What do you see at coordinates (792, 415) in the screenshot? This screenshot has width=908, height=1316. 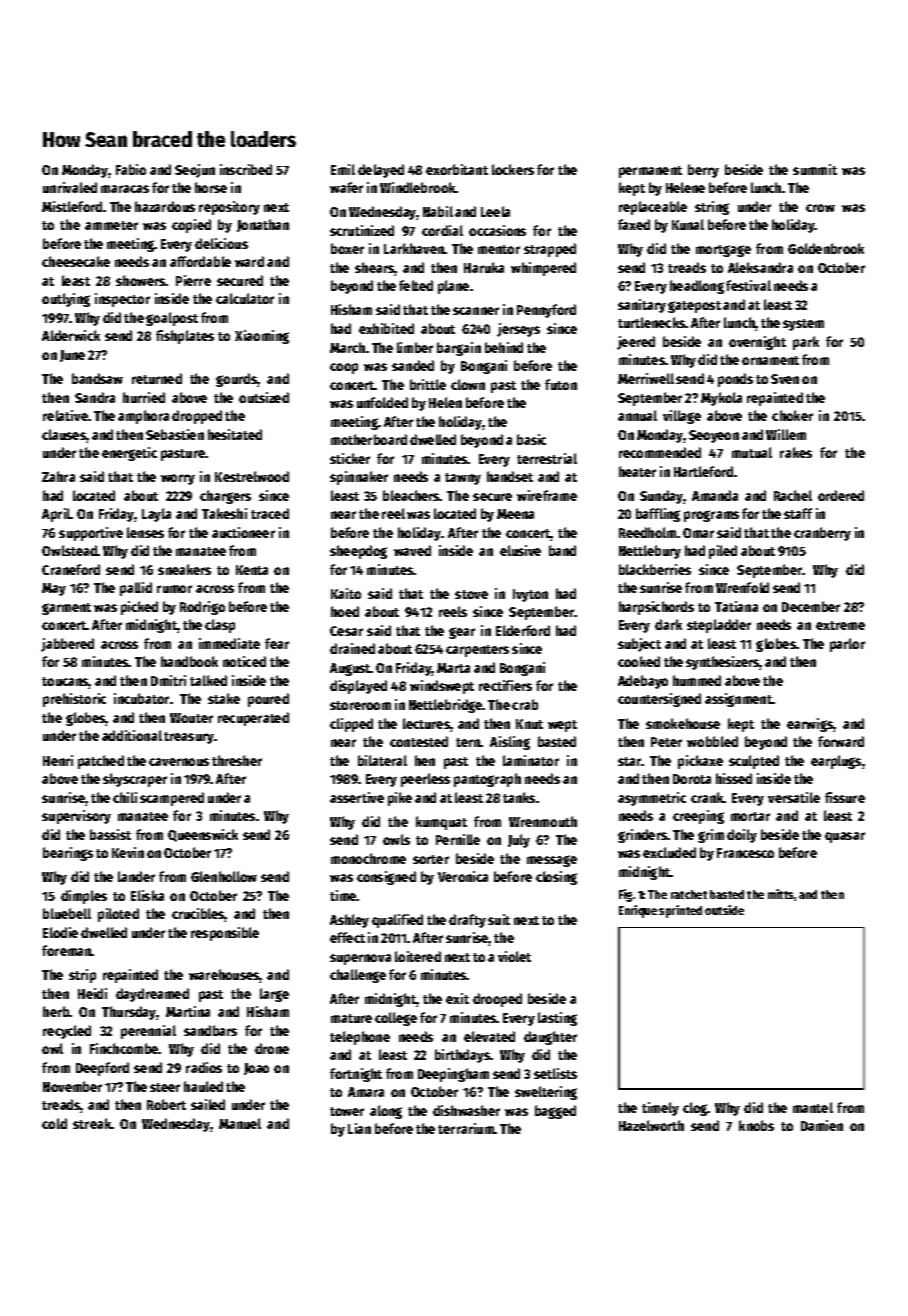 I see `choker` at bounding box center [792, 415].
